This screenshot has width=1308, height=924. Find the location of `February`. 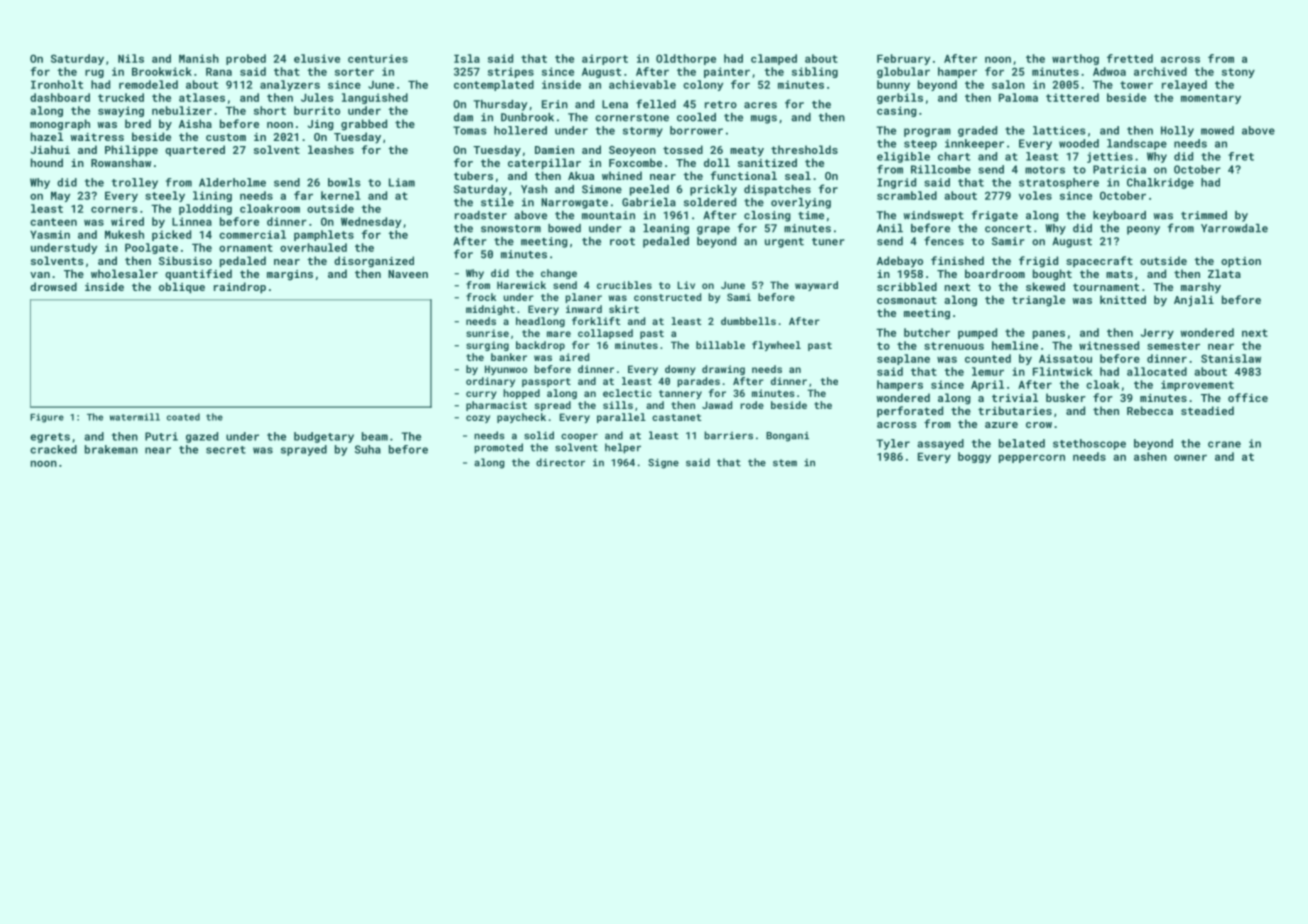

February is located at coordinates (903, 59).
